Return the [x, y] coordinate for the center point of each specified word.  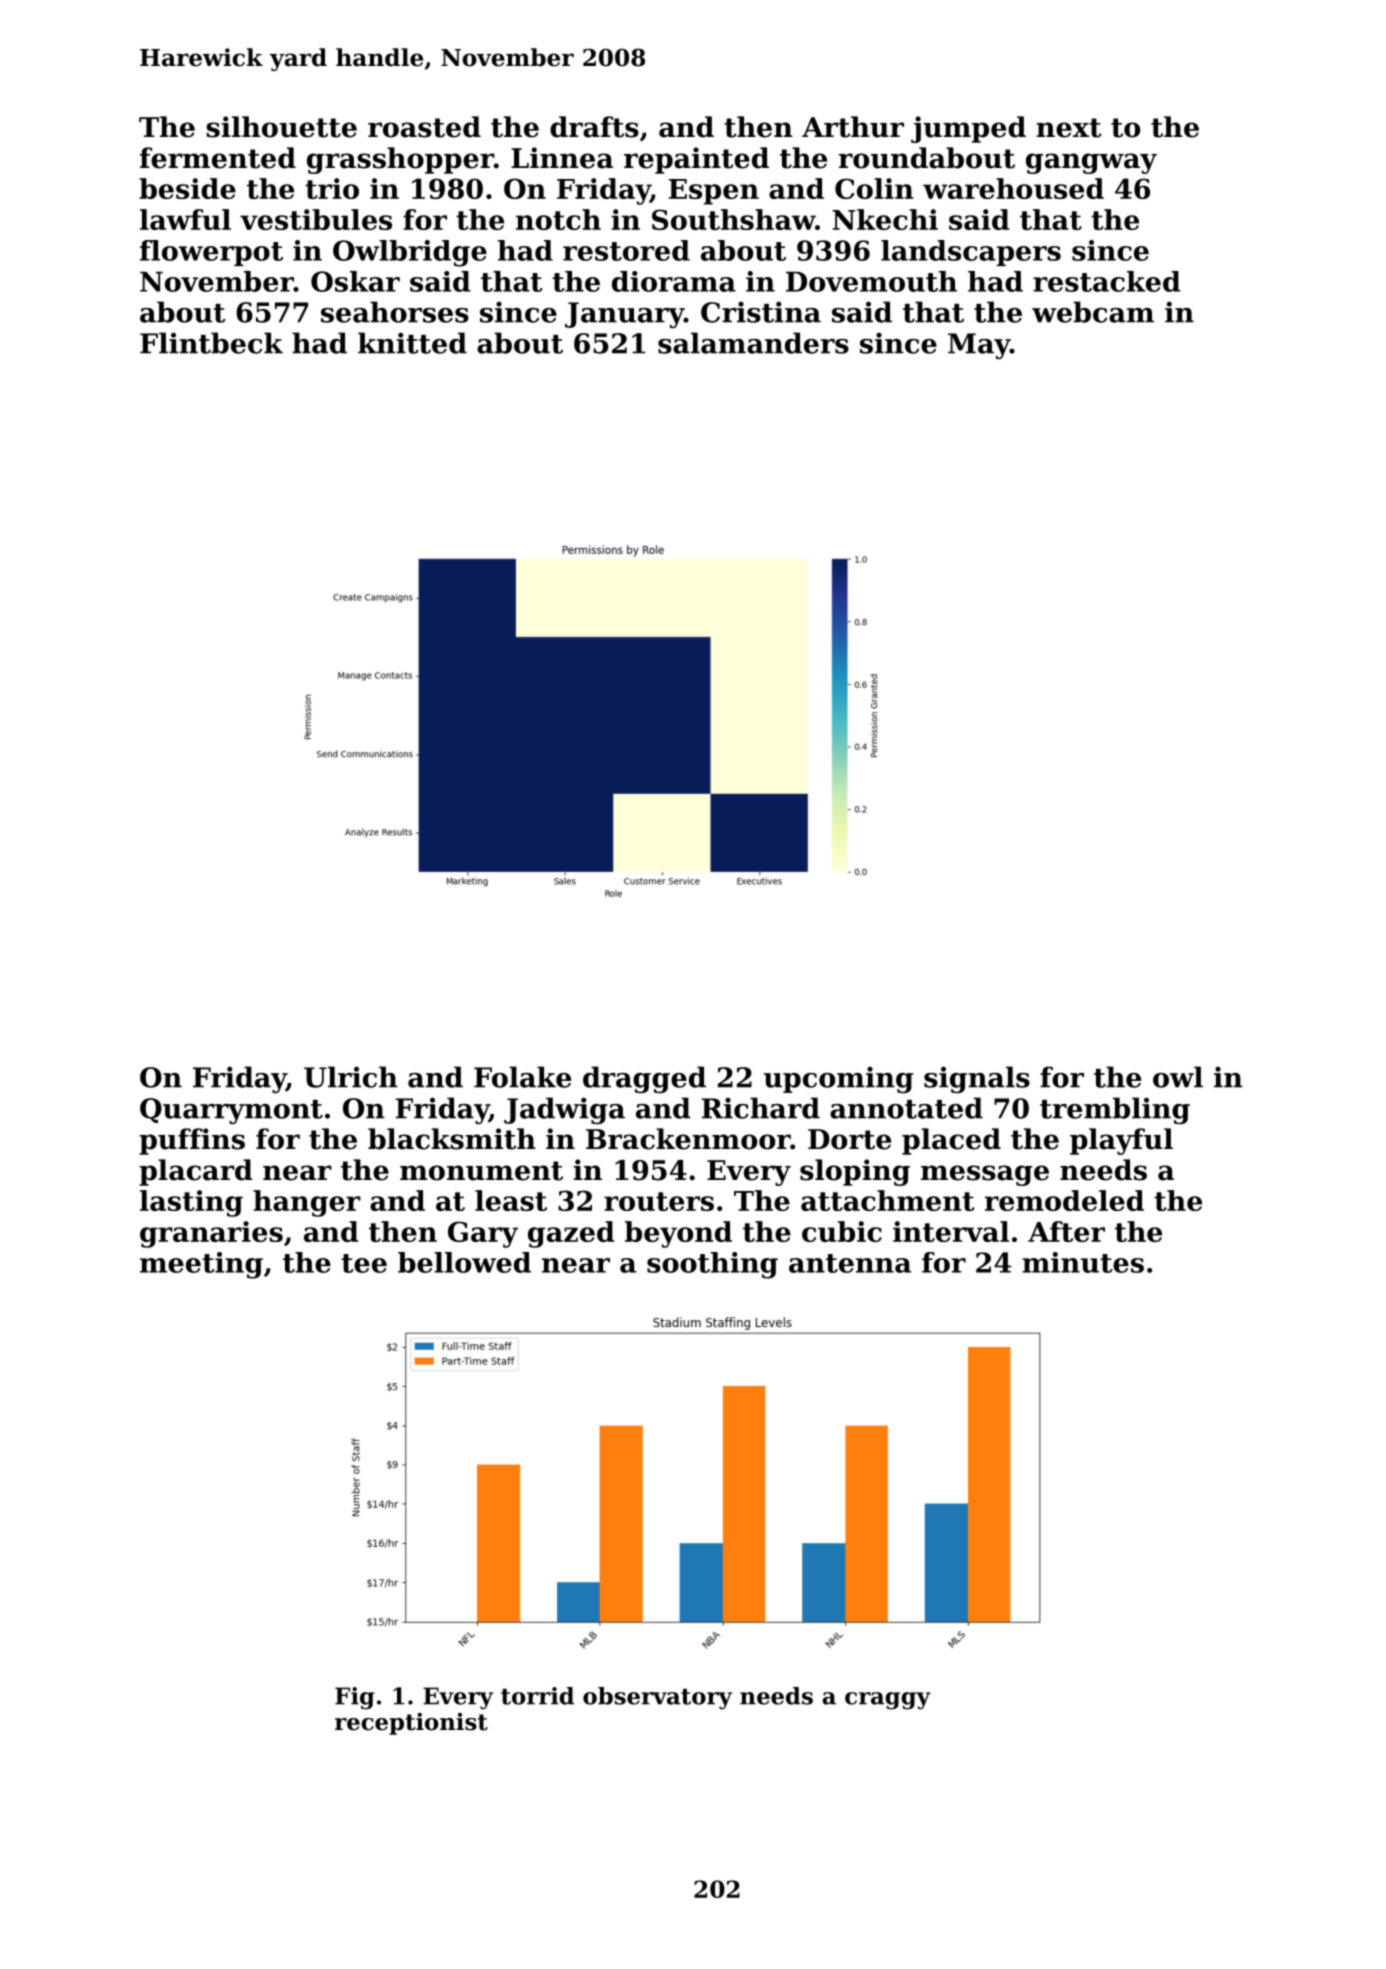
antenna [850, 1263]
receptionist [411, 1724]
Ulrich [351, 1077]
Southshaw [733, 219]
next [1068, 128]
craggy [888, 1701]
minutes [1083, 1262]
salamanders [753, 343]
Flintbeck [211, 343]
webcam [1093, 312]
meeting [201, 1265]
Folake [522, 1077]
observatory [657, 1698]
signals [977, 1079]
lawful [185, 219]
